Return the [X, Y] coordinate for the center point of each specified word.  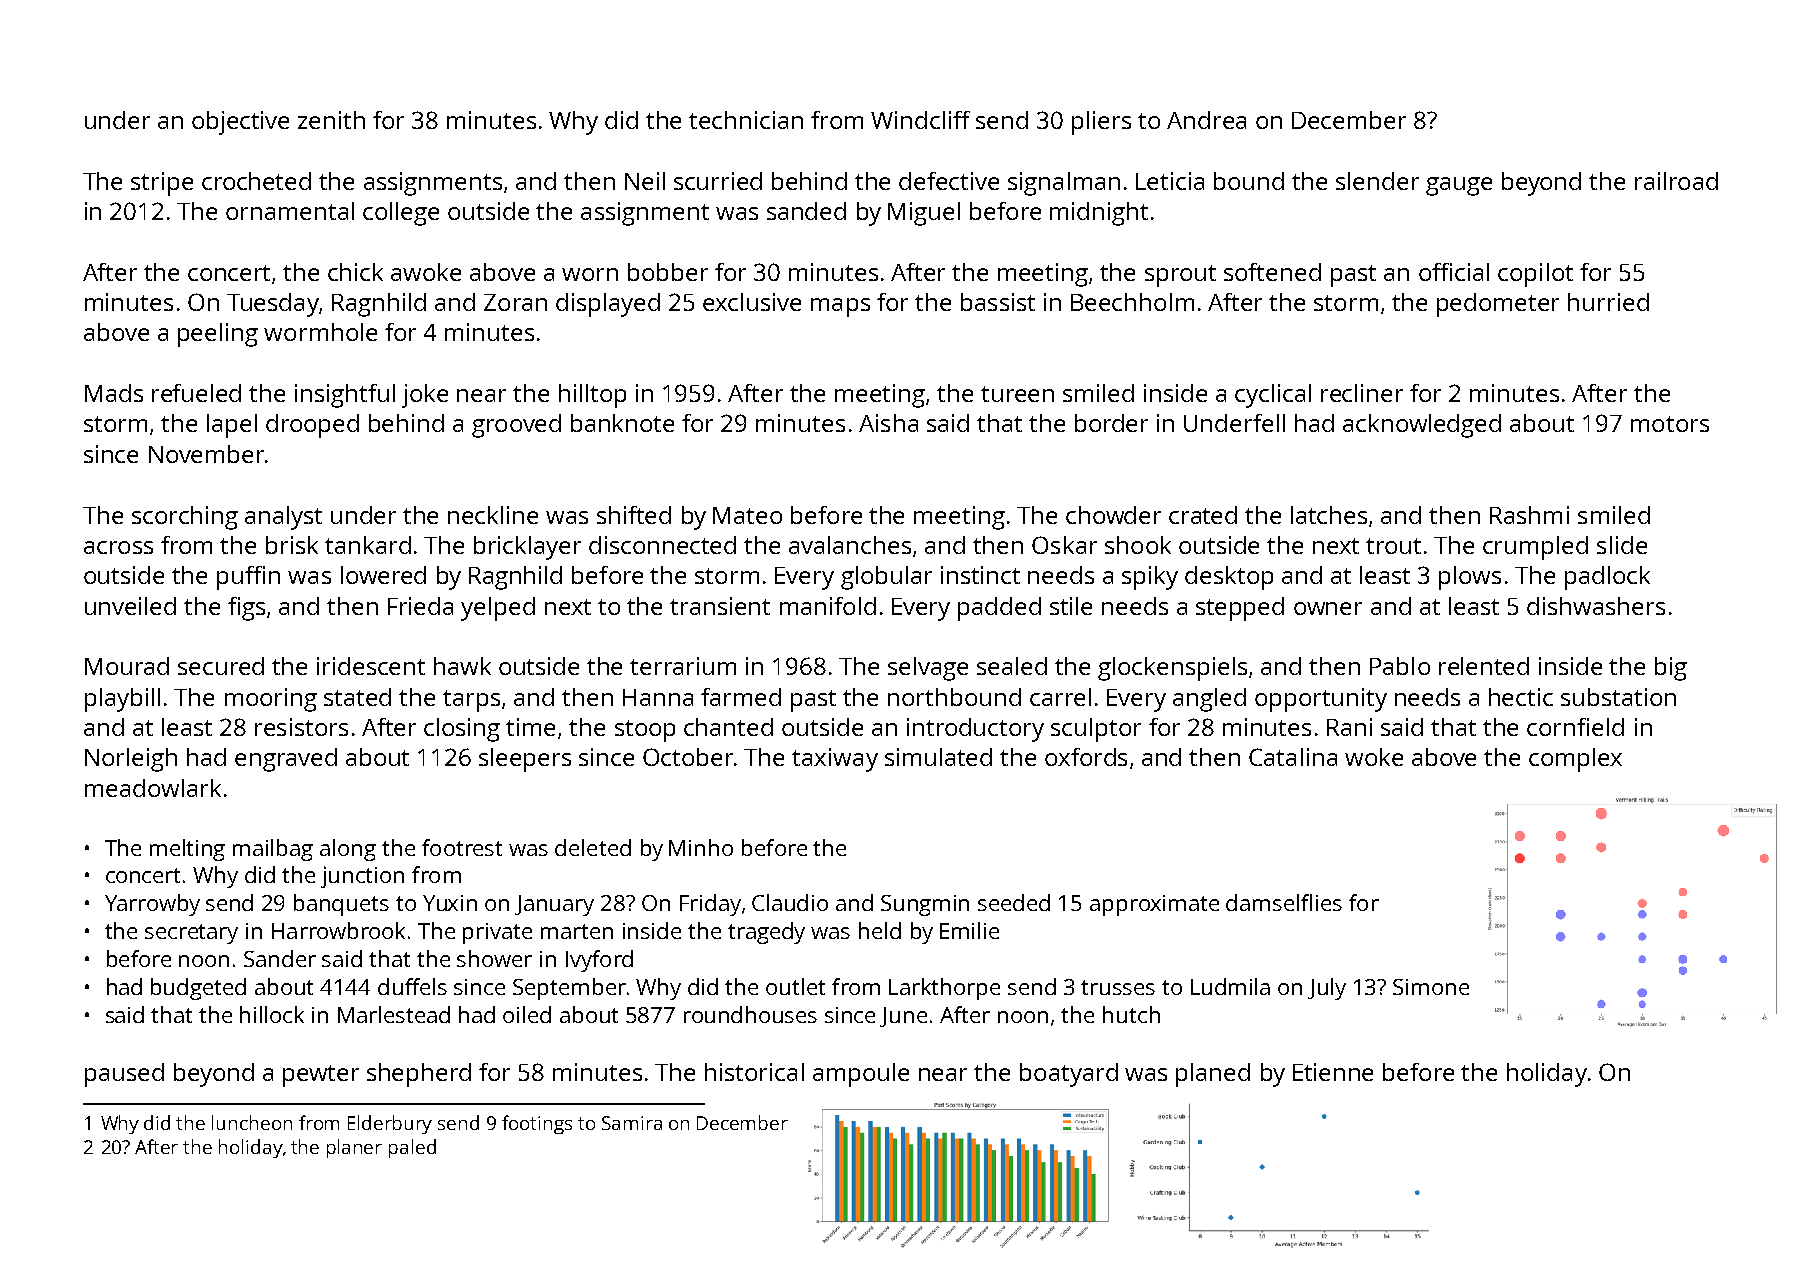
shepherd [419, 1075]
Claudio [790, 902]
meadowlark [153, 788]
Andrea [1206, 120]
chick [355, 272]
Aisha [888, 423]
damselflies [1284, 902]
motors [1670, 424]
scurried [718, 181]
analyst [283, 518]
